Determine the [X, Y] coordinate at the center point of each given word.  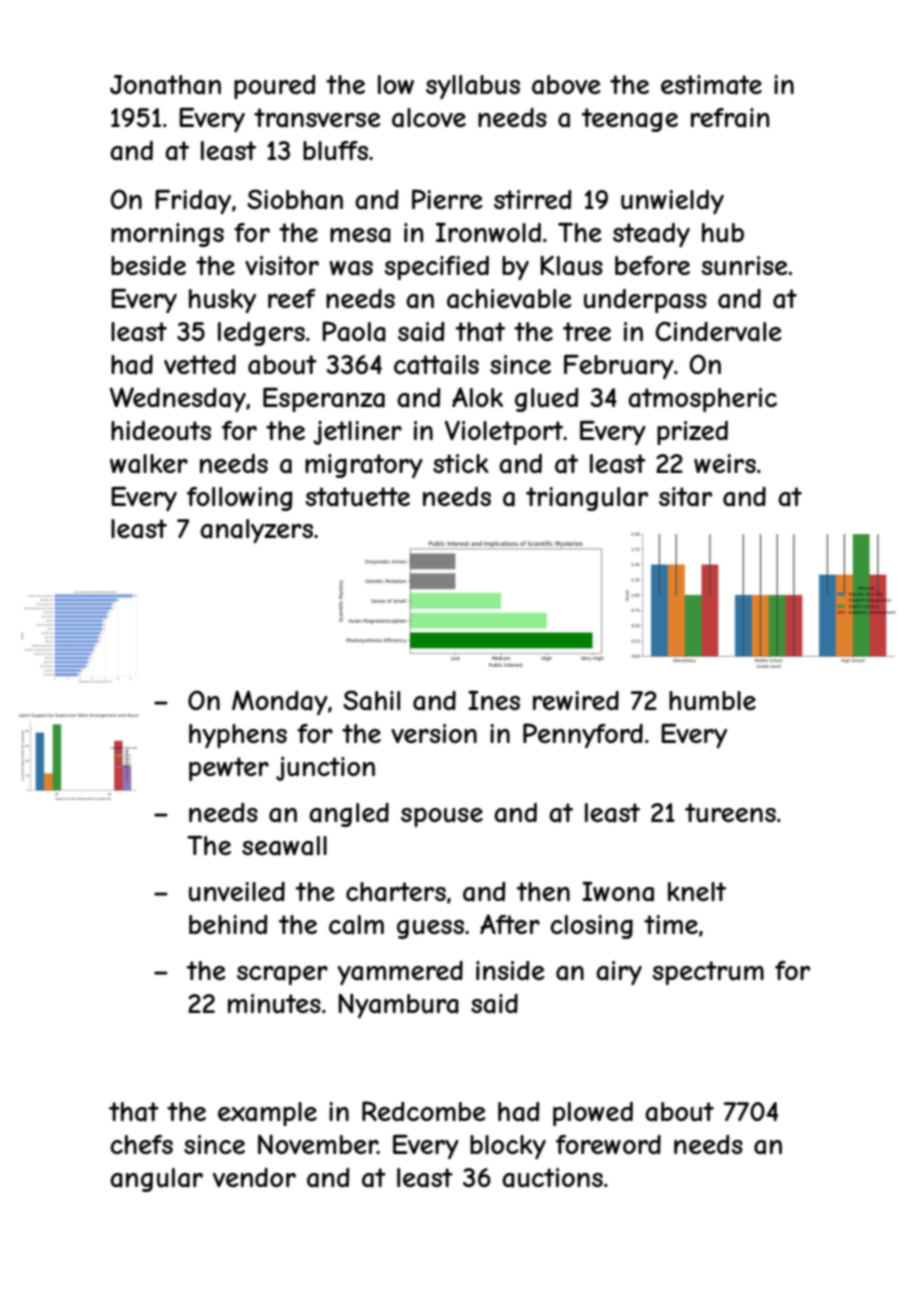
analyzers [256, 531]
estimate [711, 85]
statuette [357, 497]
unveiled [237, 892]
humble [712, 701]
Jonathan [165, 85]
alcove [429, 118]
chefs [141, 1144]
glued [547, 400]
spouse [442, 817]
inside [510, 970]
